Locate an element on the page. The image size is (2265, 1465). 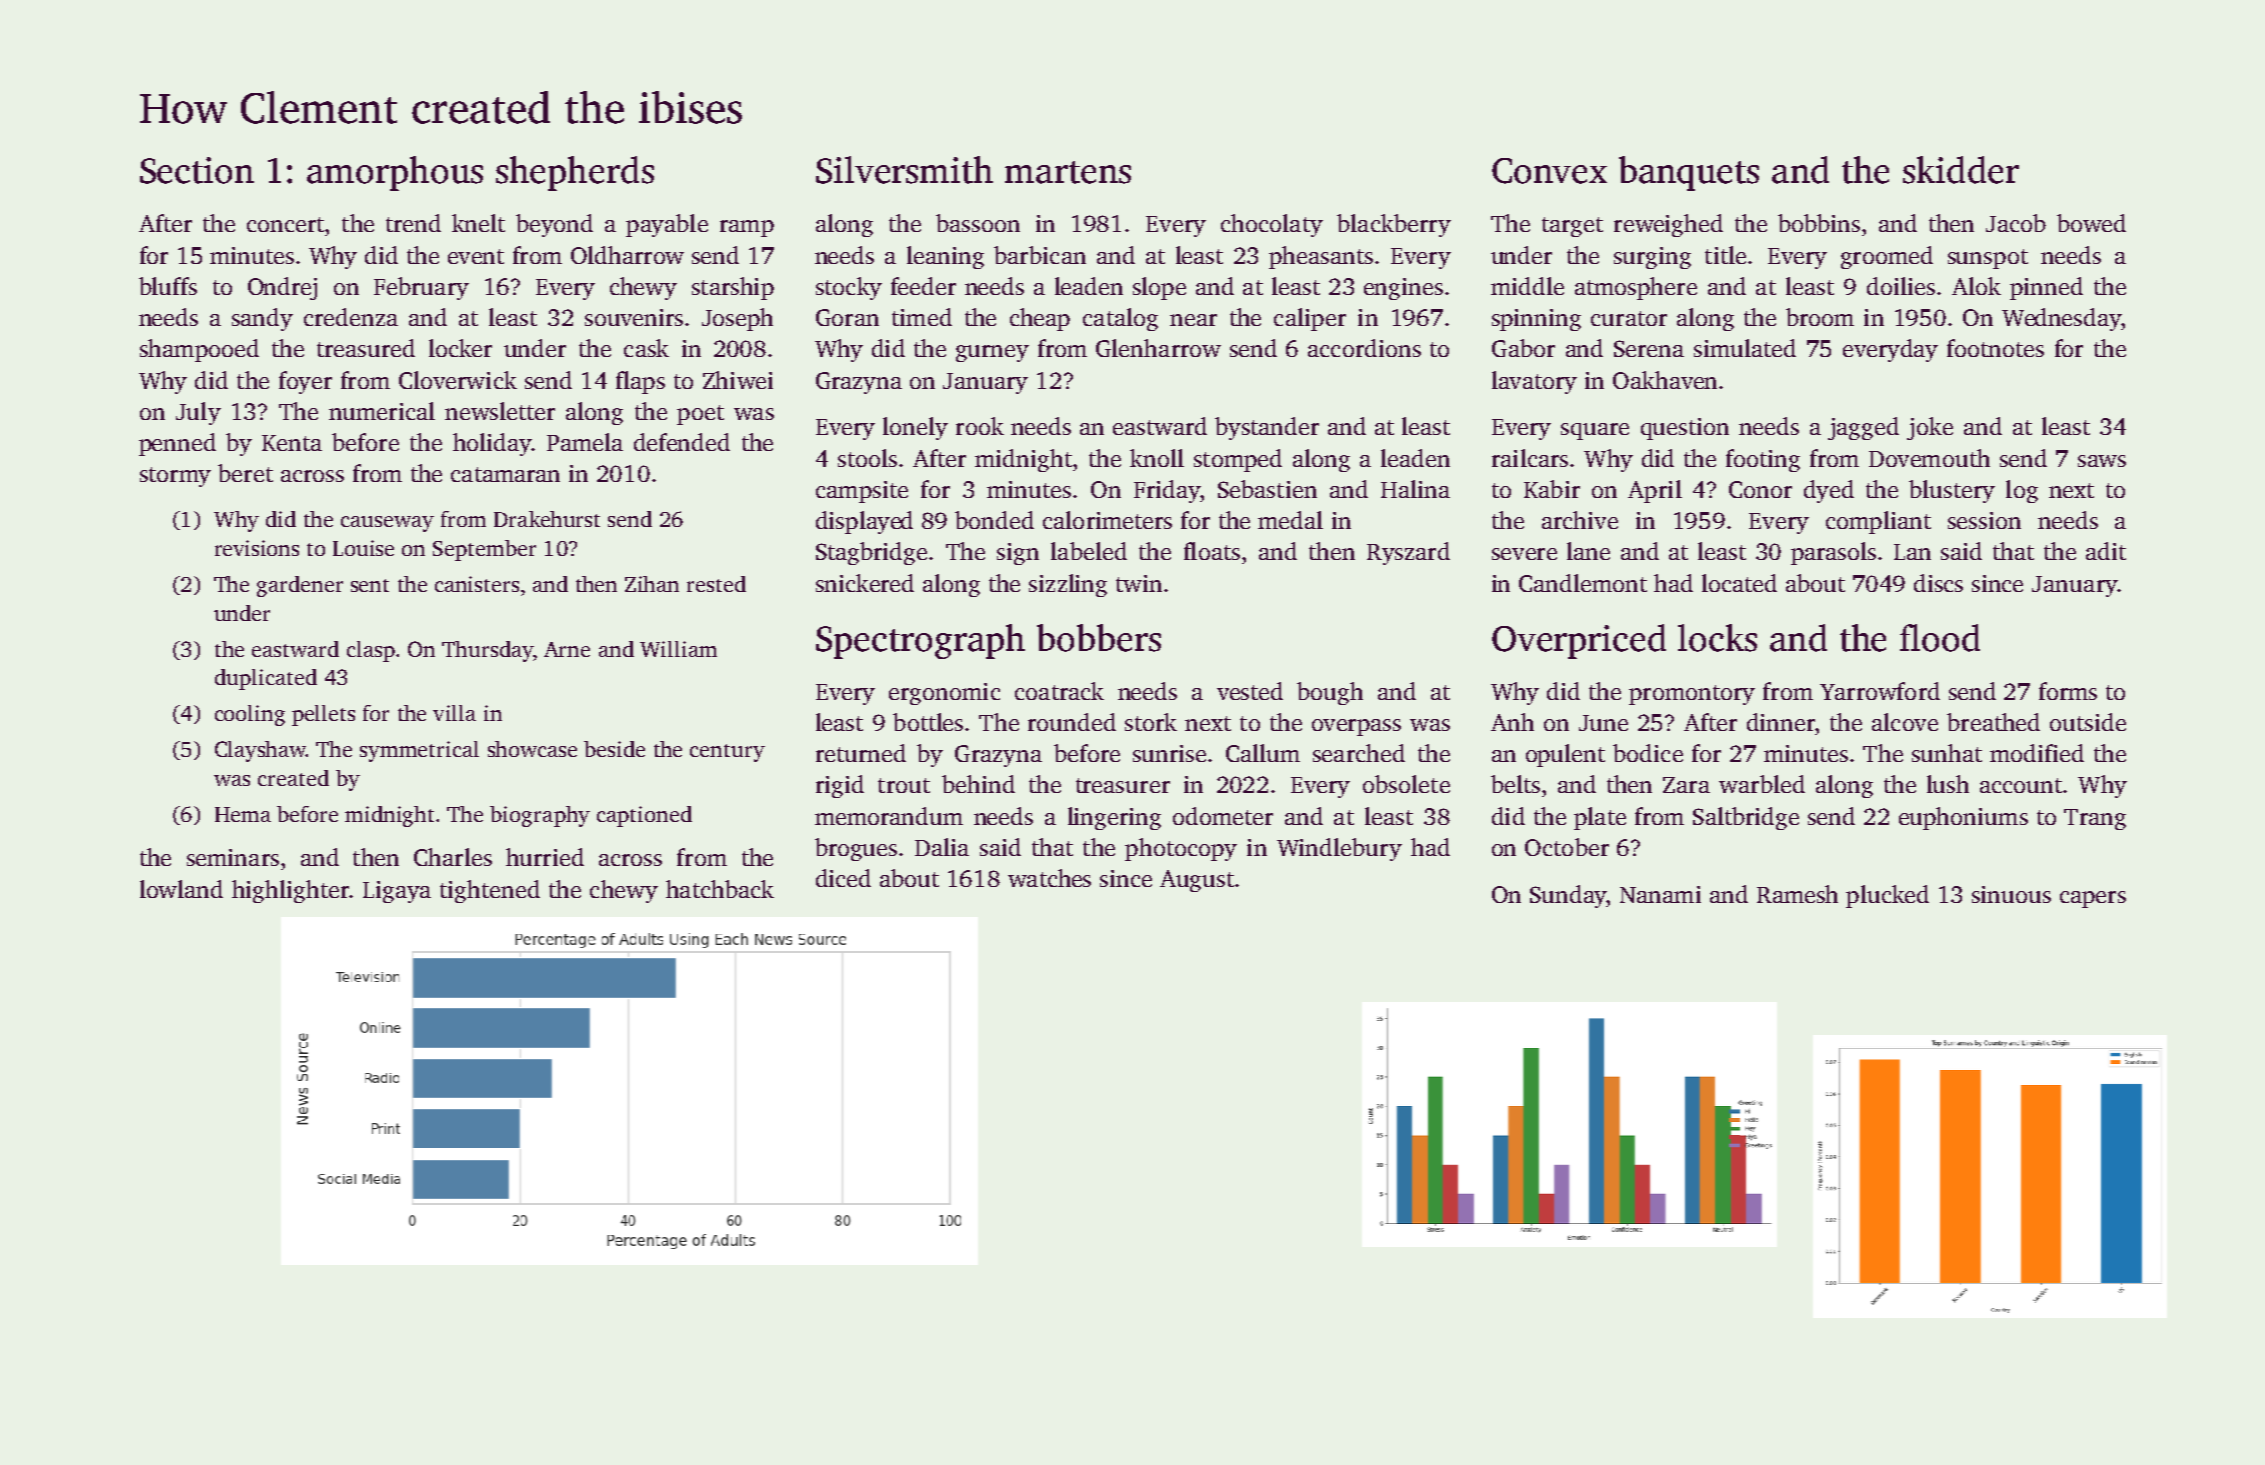
Ryszard is located at coordinates (1408, 553).
